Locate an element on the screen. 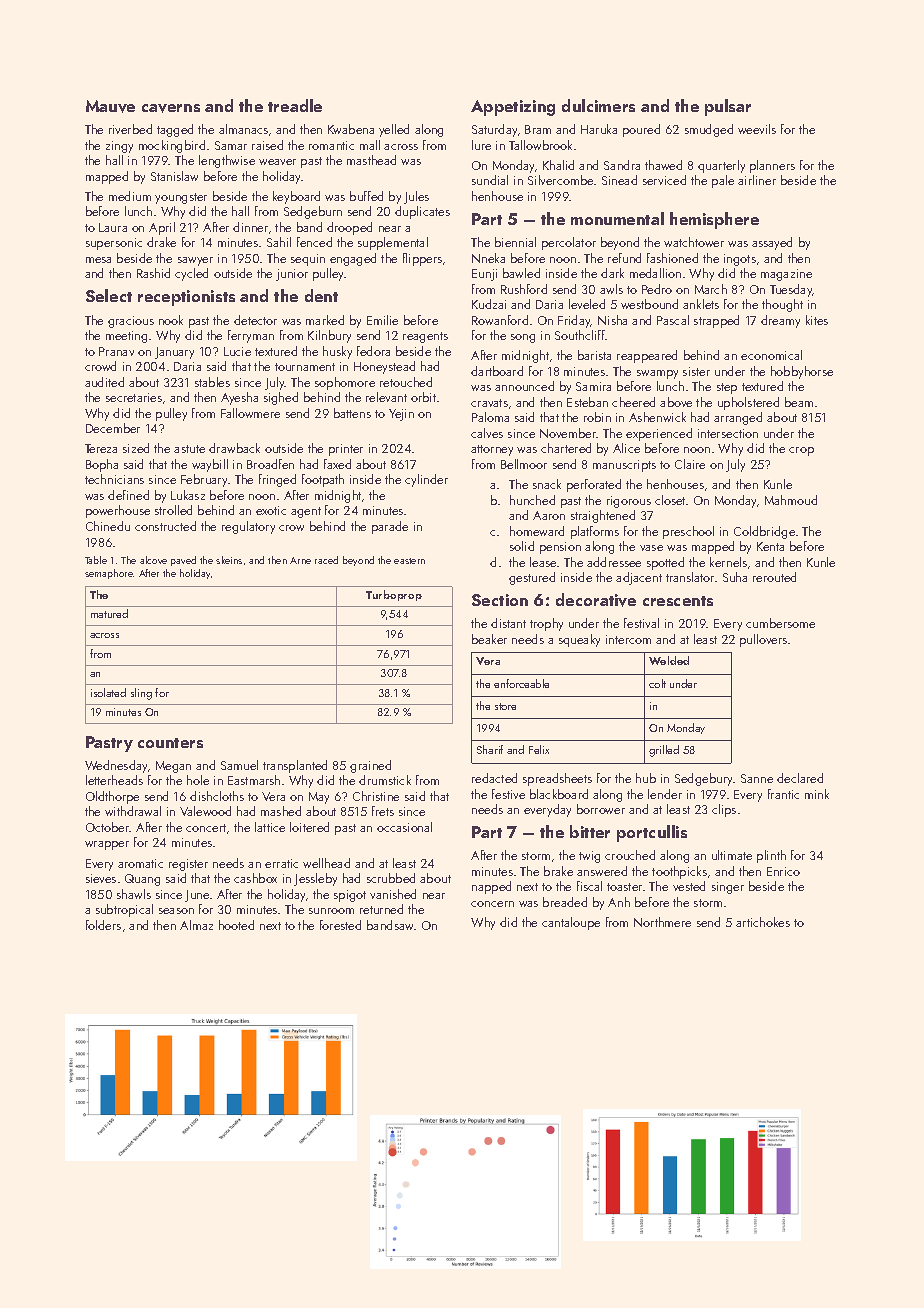 The height and width of the screenshot is (1308, 924). waybill is located at coordinates (210, 465).
